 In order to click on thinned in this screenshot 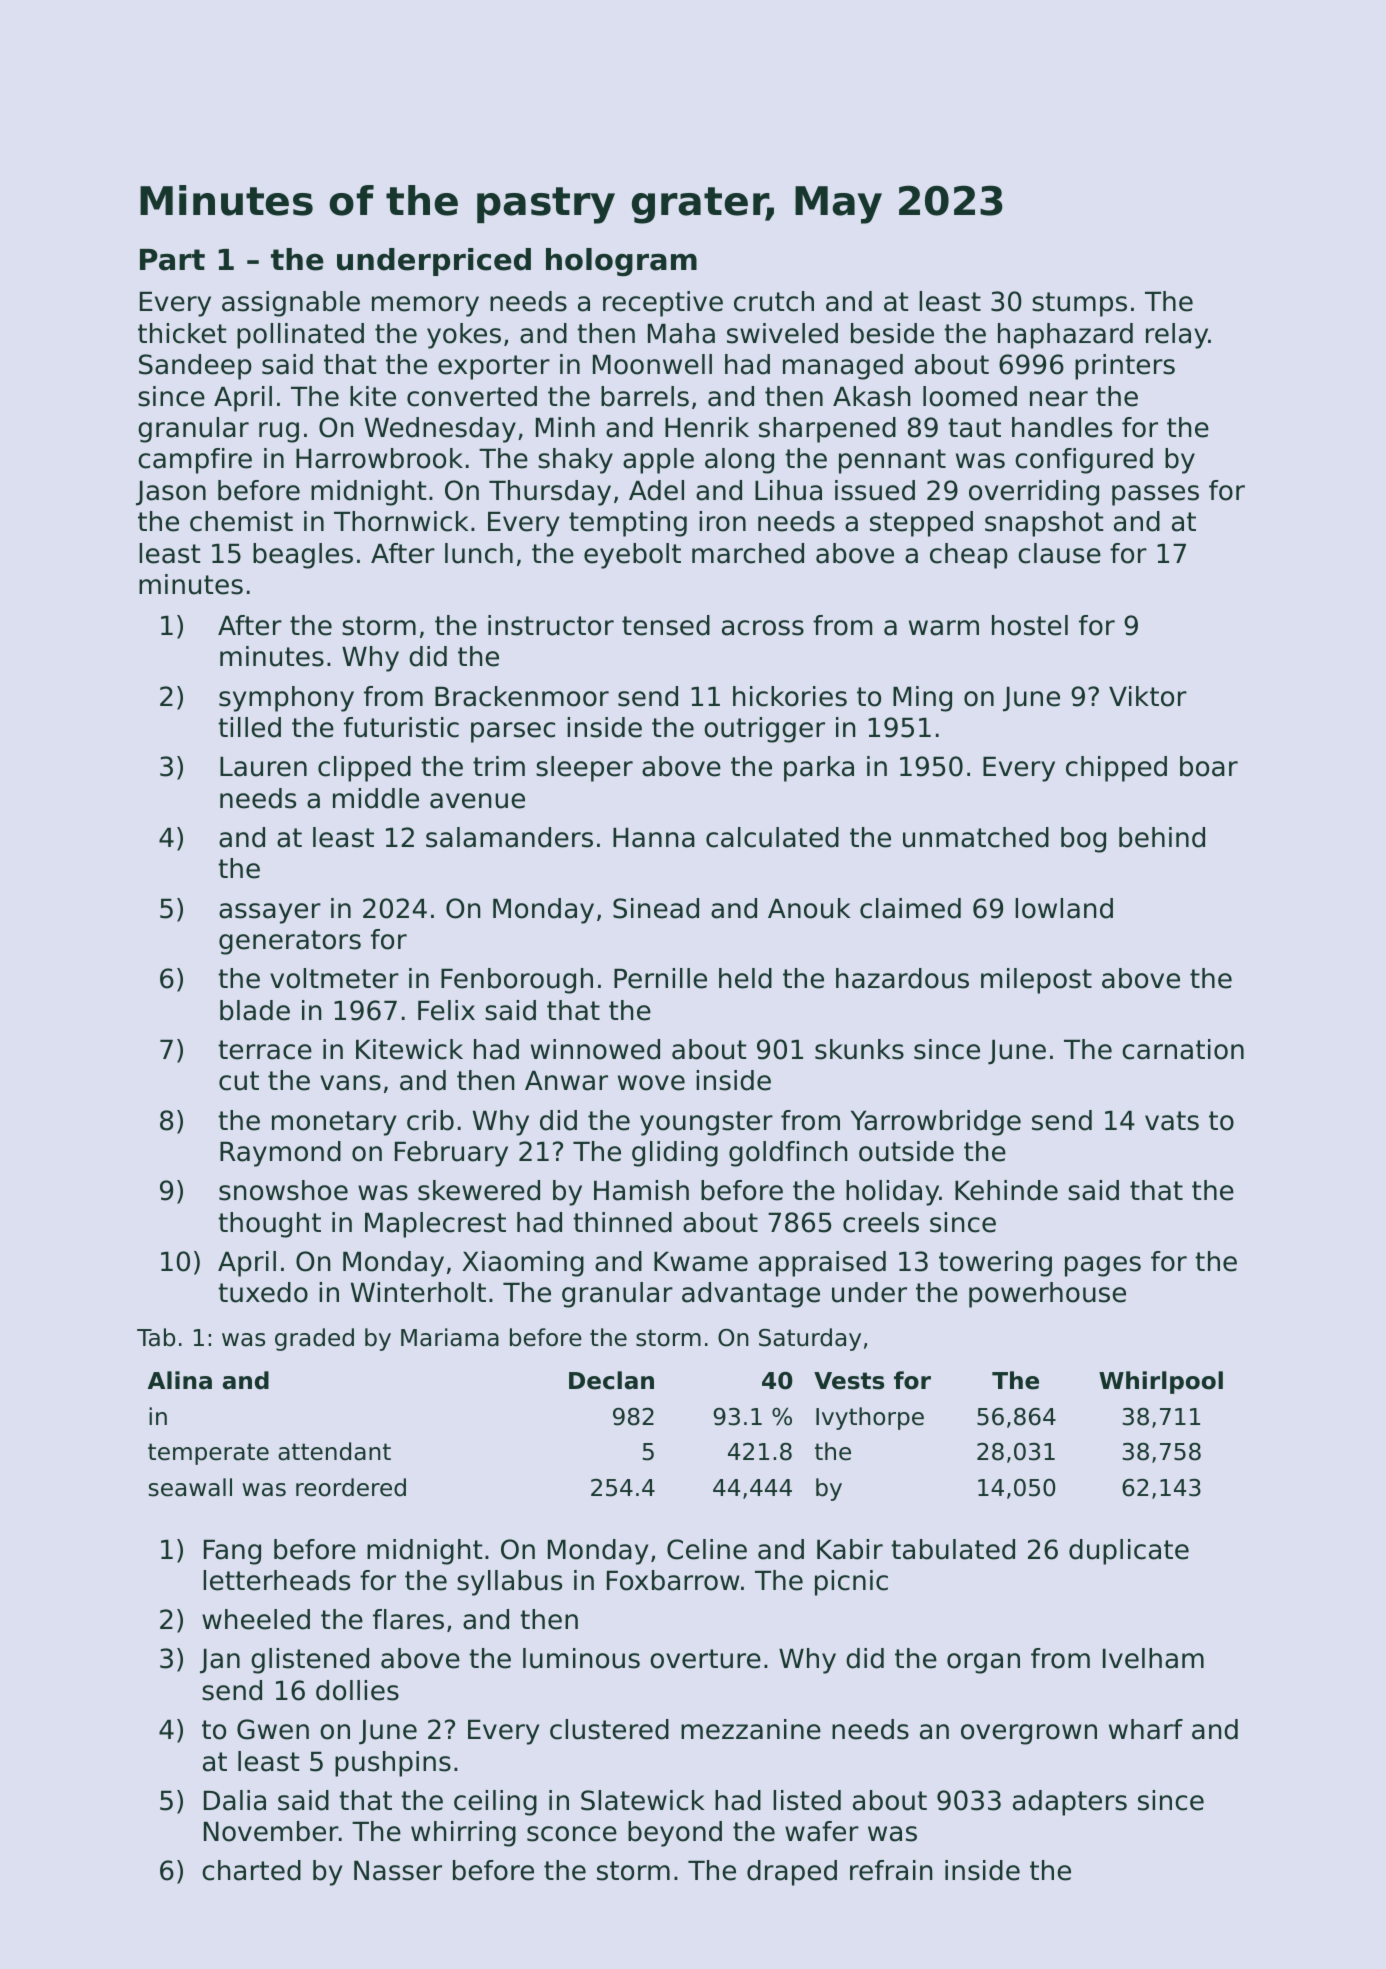, I will do `click(622, 1222)`.
